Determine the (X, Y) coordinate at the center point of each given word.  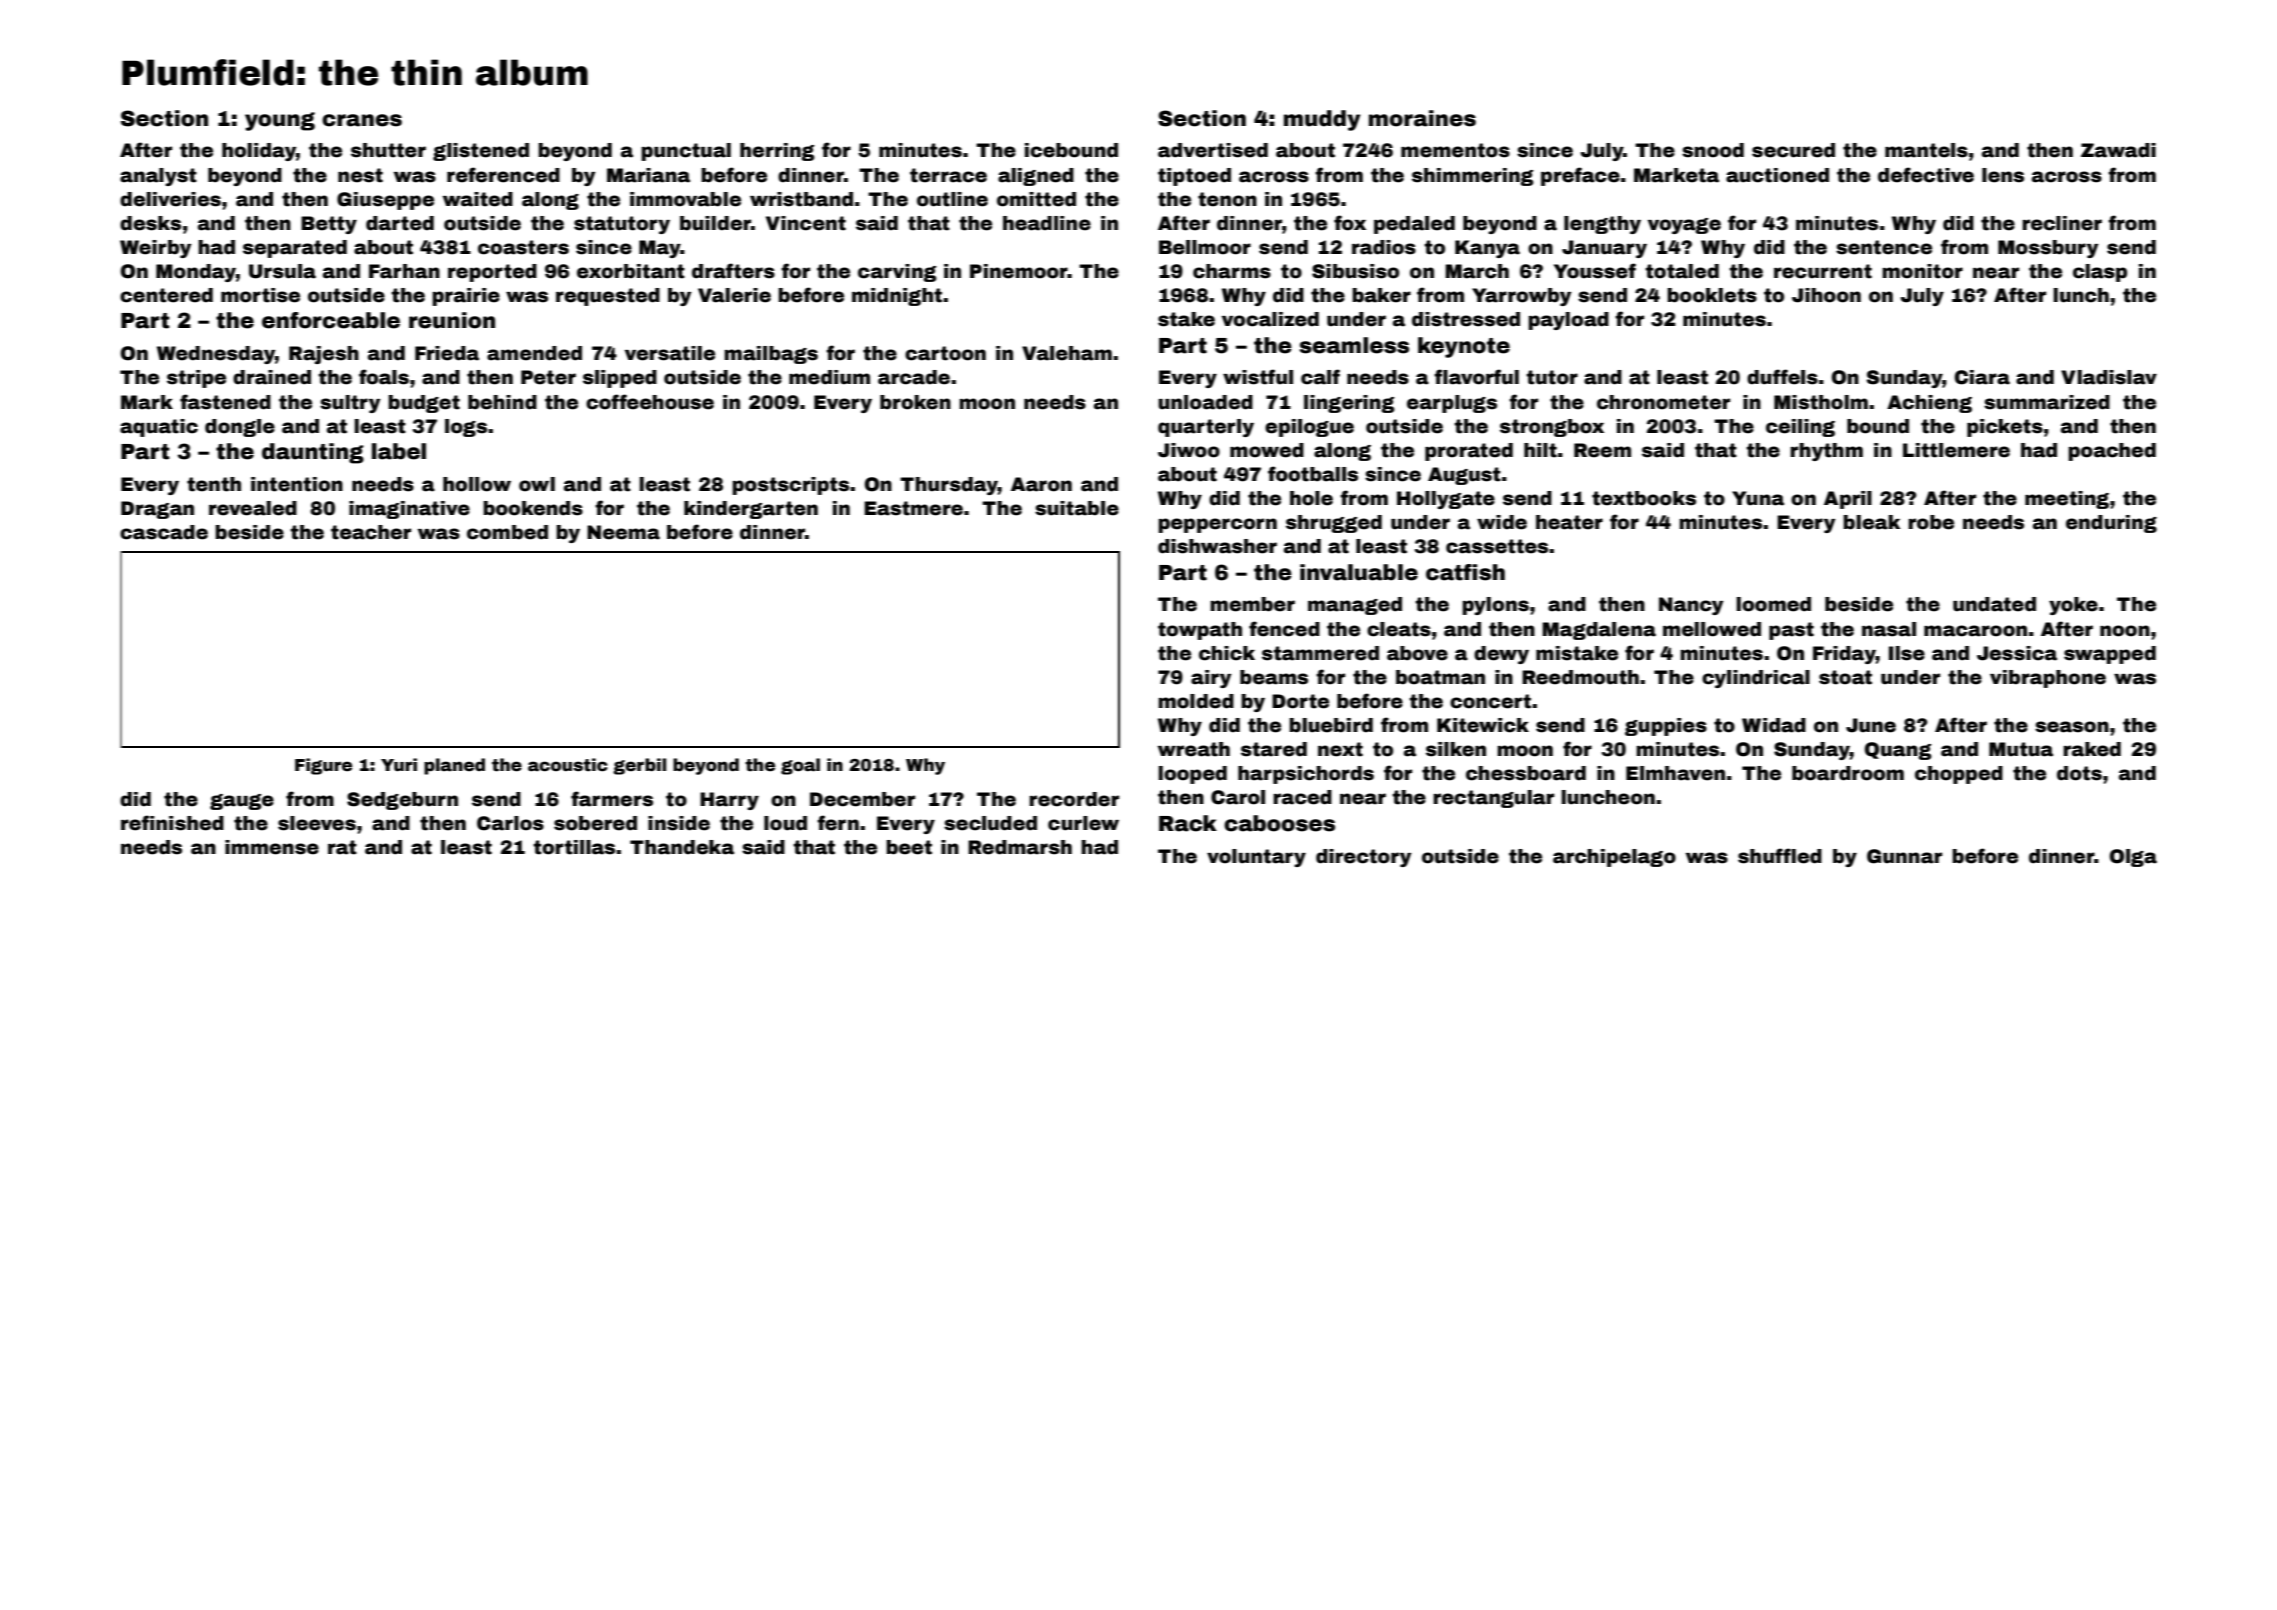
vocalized (1270, 319)
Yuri (399, 765)
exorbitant (631, 271)
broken (915, 402)
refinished (172, 823)
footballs (1313, 474)
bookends (533, 508)
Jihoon (1826, 295)
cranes (362, 120)
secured (1793, 150)
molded (1196, 701)
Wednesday (216, 355)
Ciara (1982, 377)
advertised (1213, 150)
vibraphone (2048, 679)
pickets (2005, 428)
